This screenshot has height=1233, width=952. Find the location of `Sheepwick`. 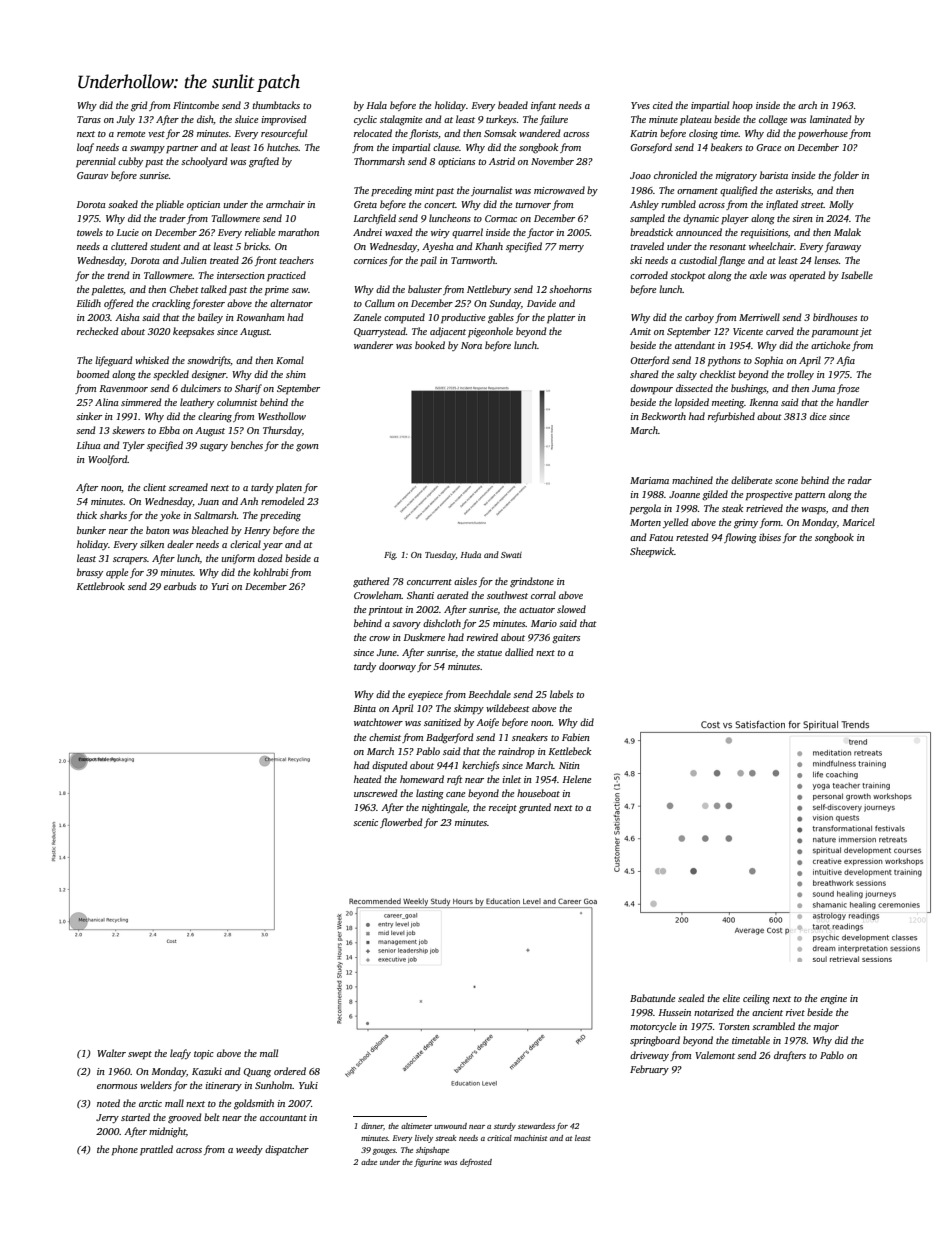

Sheepwick is located at coordinates (652, 552).
